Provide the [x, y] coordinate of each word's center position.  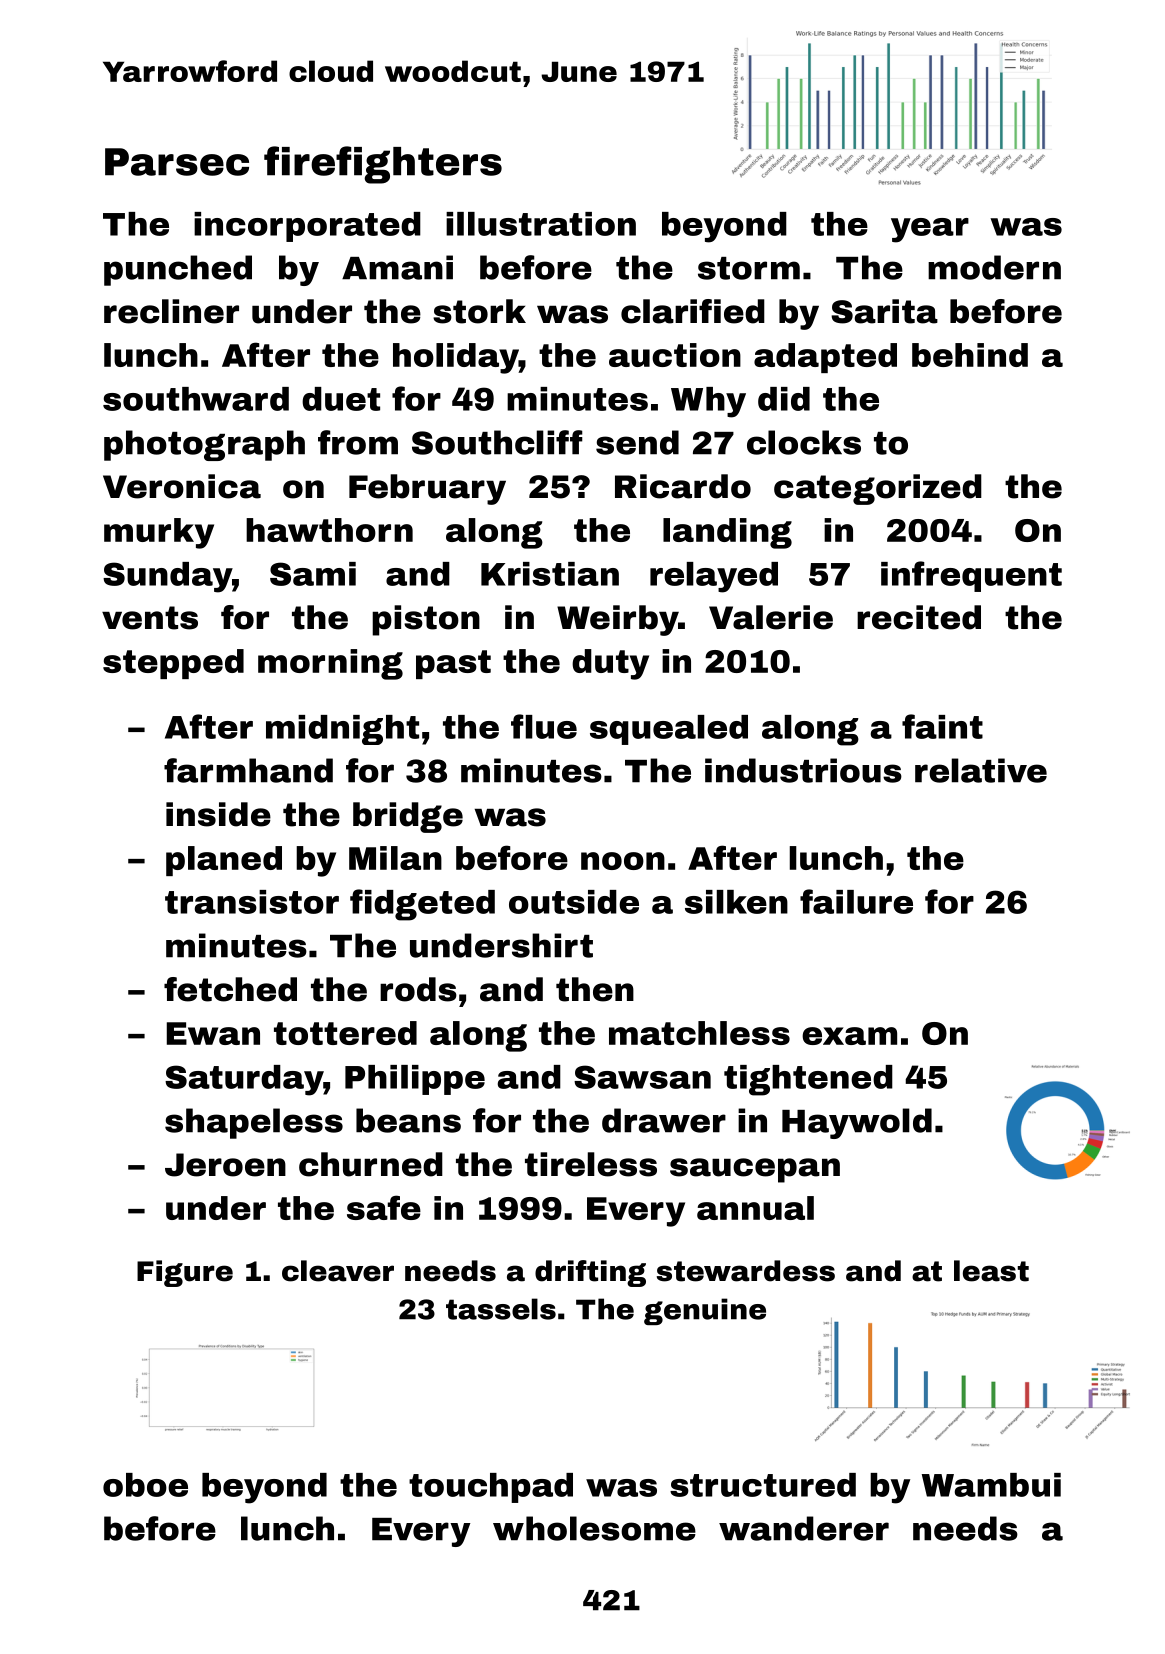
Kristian [550, 574]
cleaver [338, 1271]
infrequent [971, 576]
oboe [145, 1485]
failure [856, 901]
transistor [252, 902]
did [784, 399]
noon [623, 861]
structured [763, 1485]
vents [150, 618]
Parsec [177, 162]
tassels [501, 1309]
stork [479, 311]
